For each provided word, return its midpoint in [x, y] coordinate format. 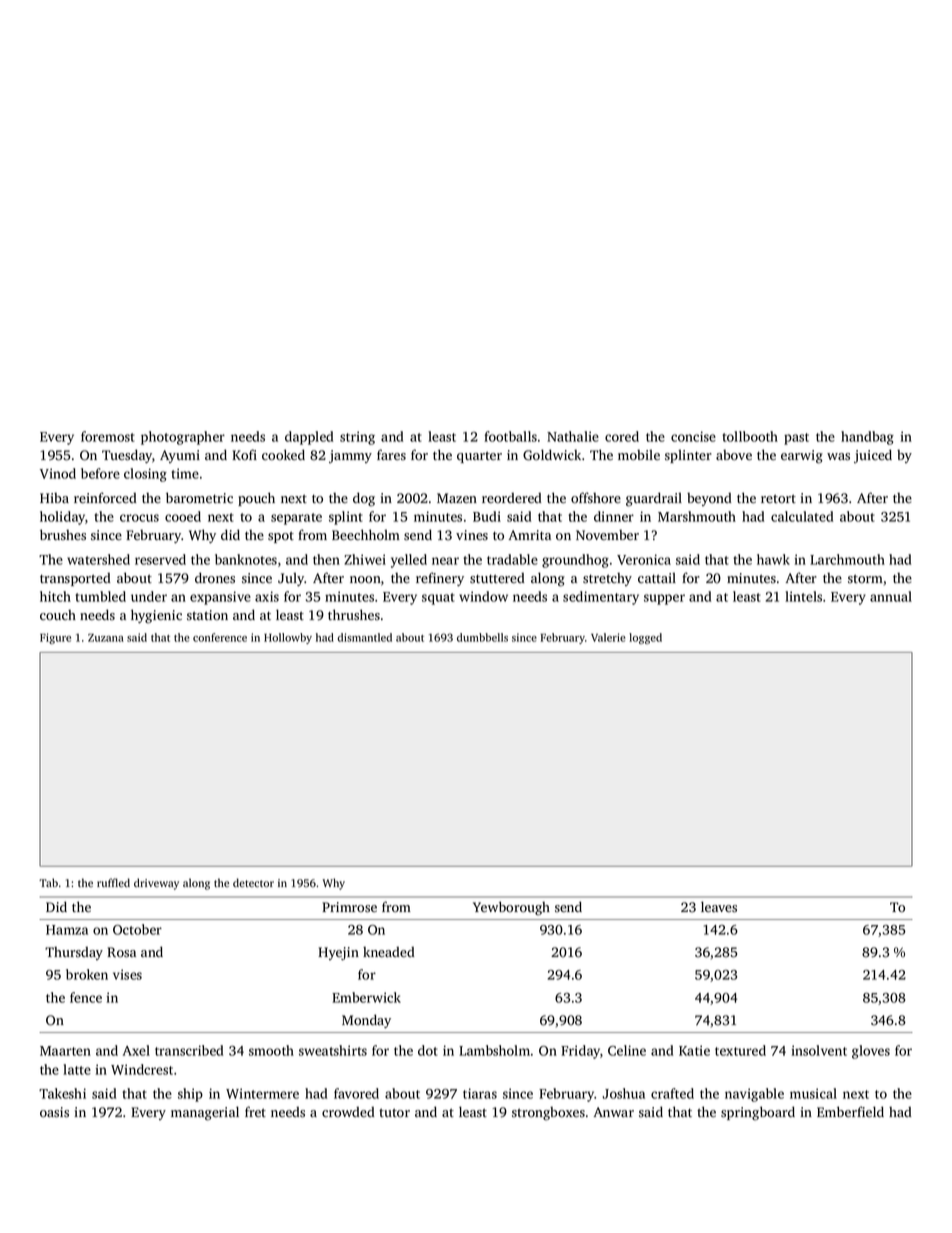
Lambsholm [494, 1050]
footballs [510, 436]
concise [693, 436]
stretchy [607, 579]
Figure [55, 638]
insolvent [819, 1050]
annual [891, 596]
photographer [183, 438]
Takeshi [62, 1093]
